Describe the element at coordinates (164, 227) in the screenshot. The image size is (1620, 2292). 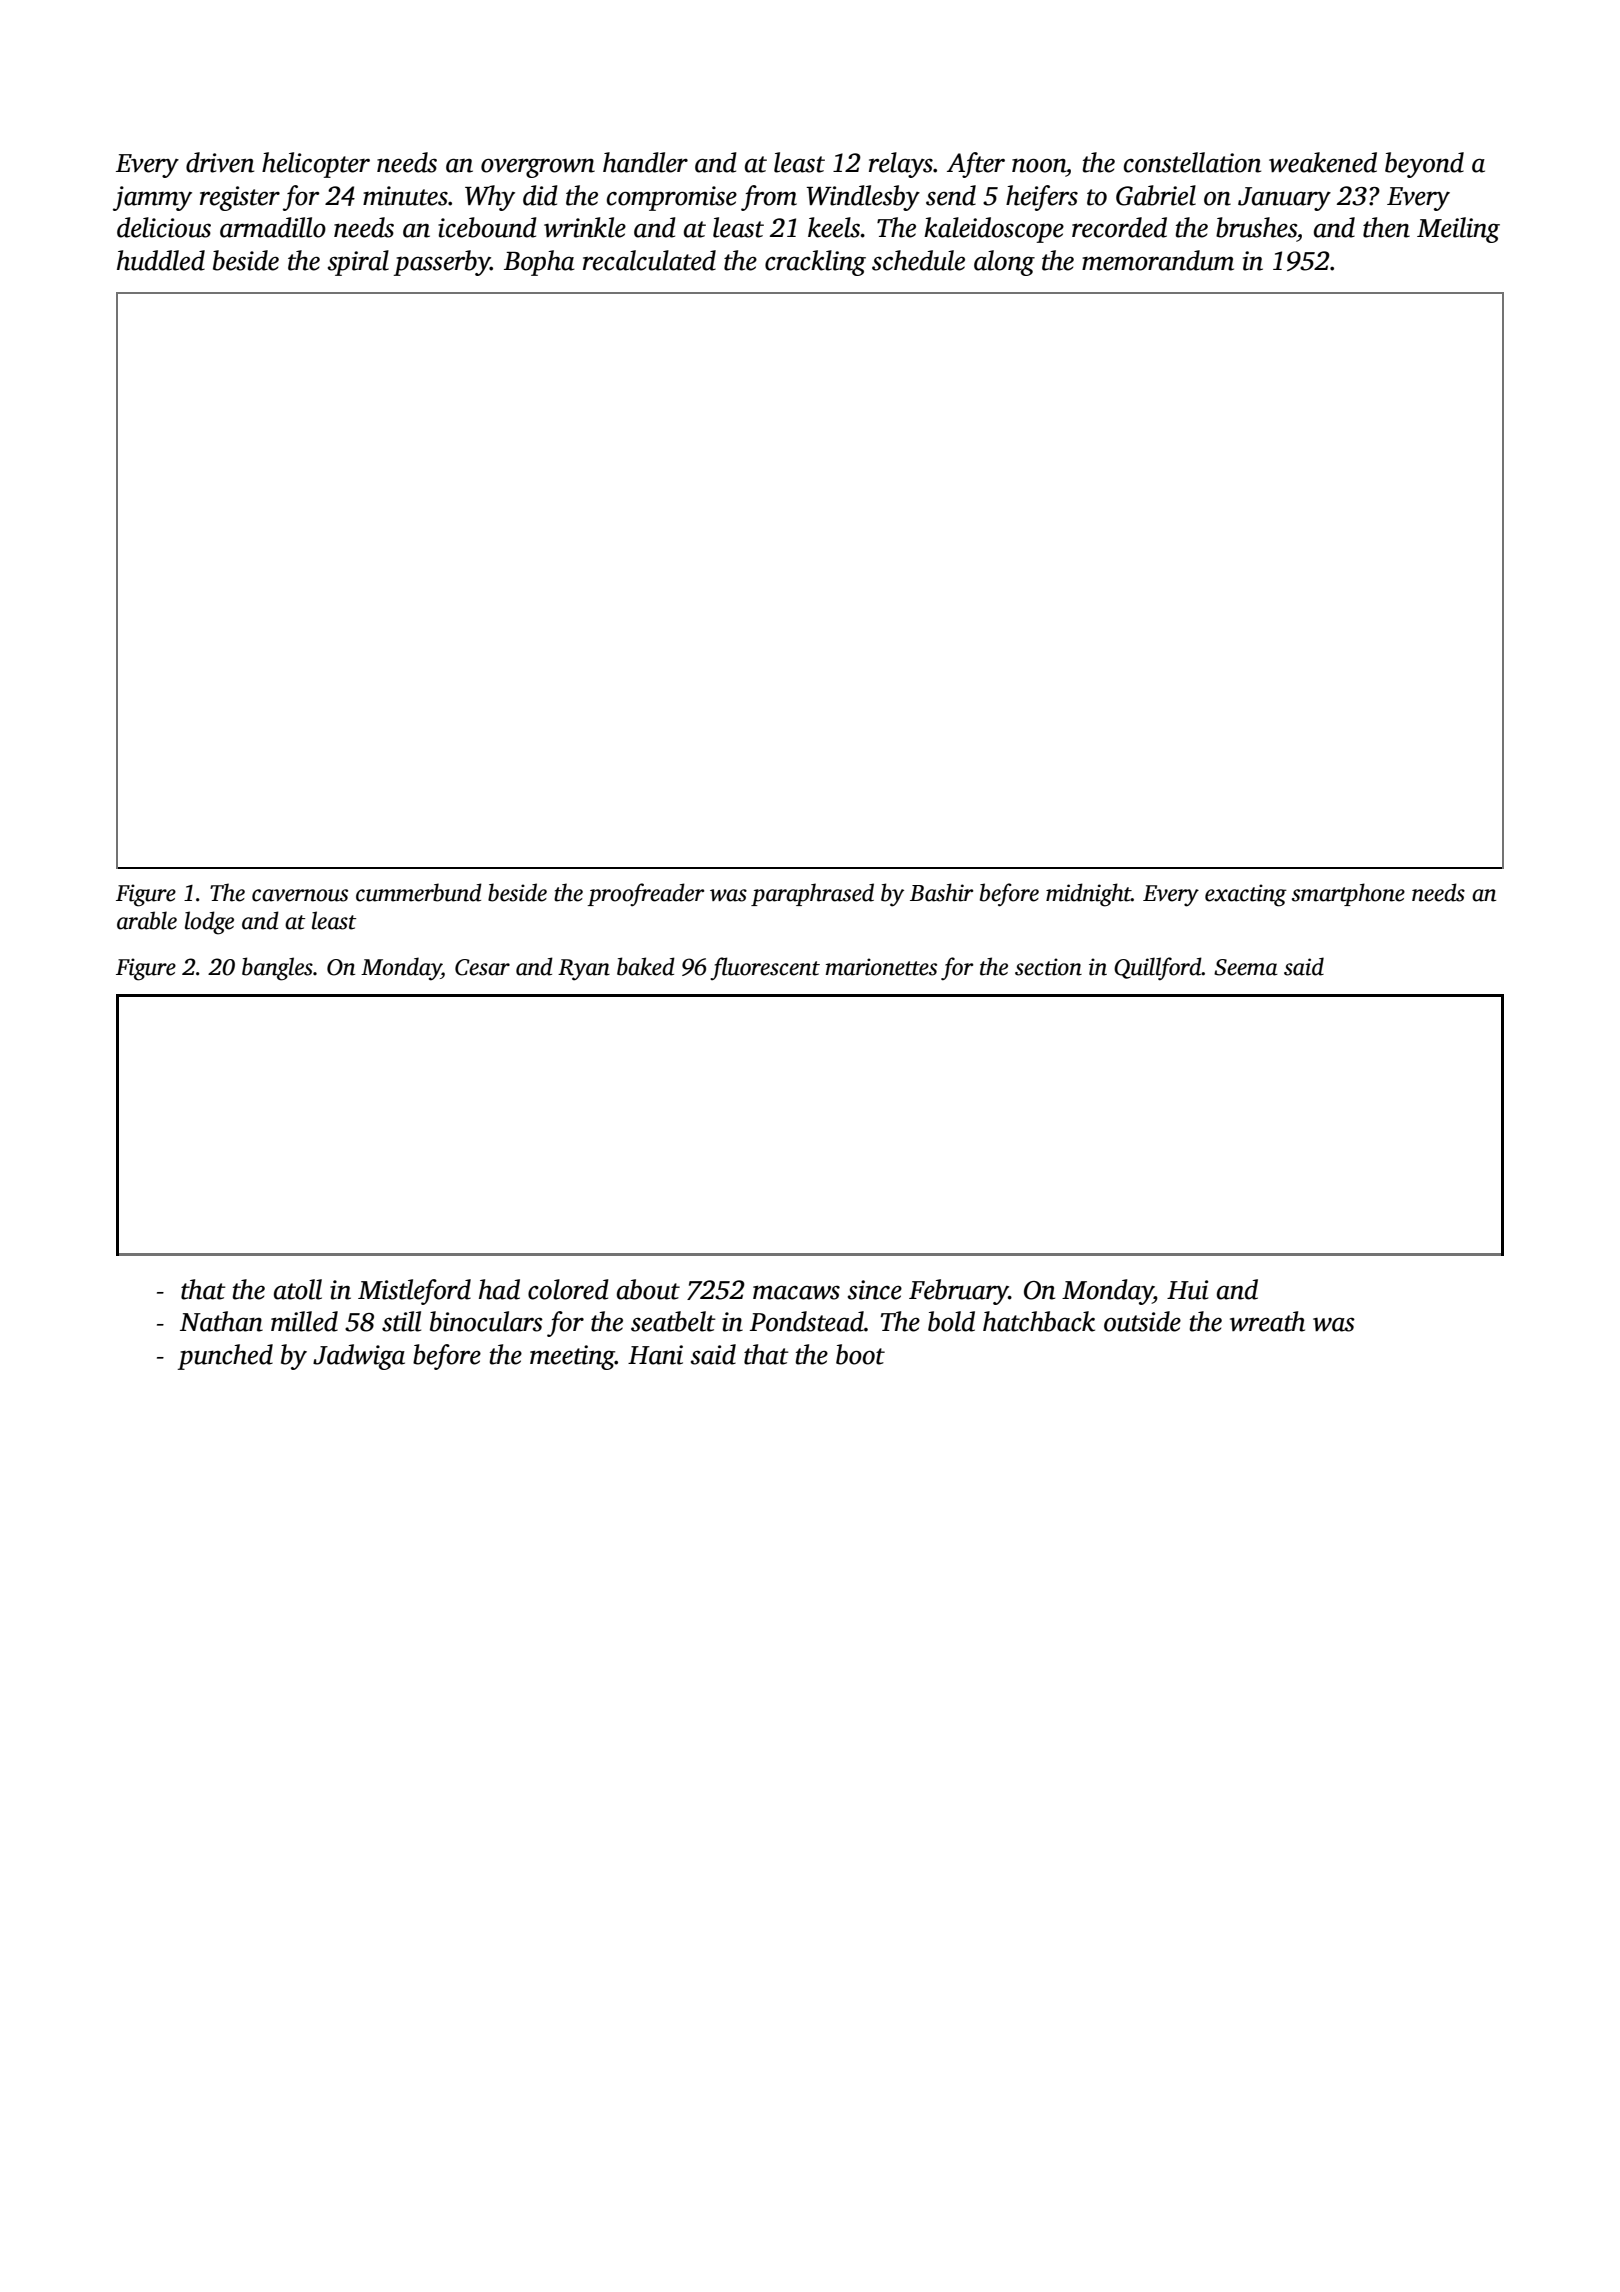
I see `delicious` at that location.
